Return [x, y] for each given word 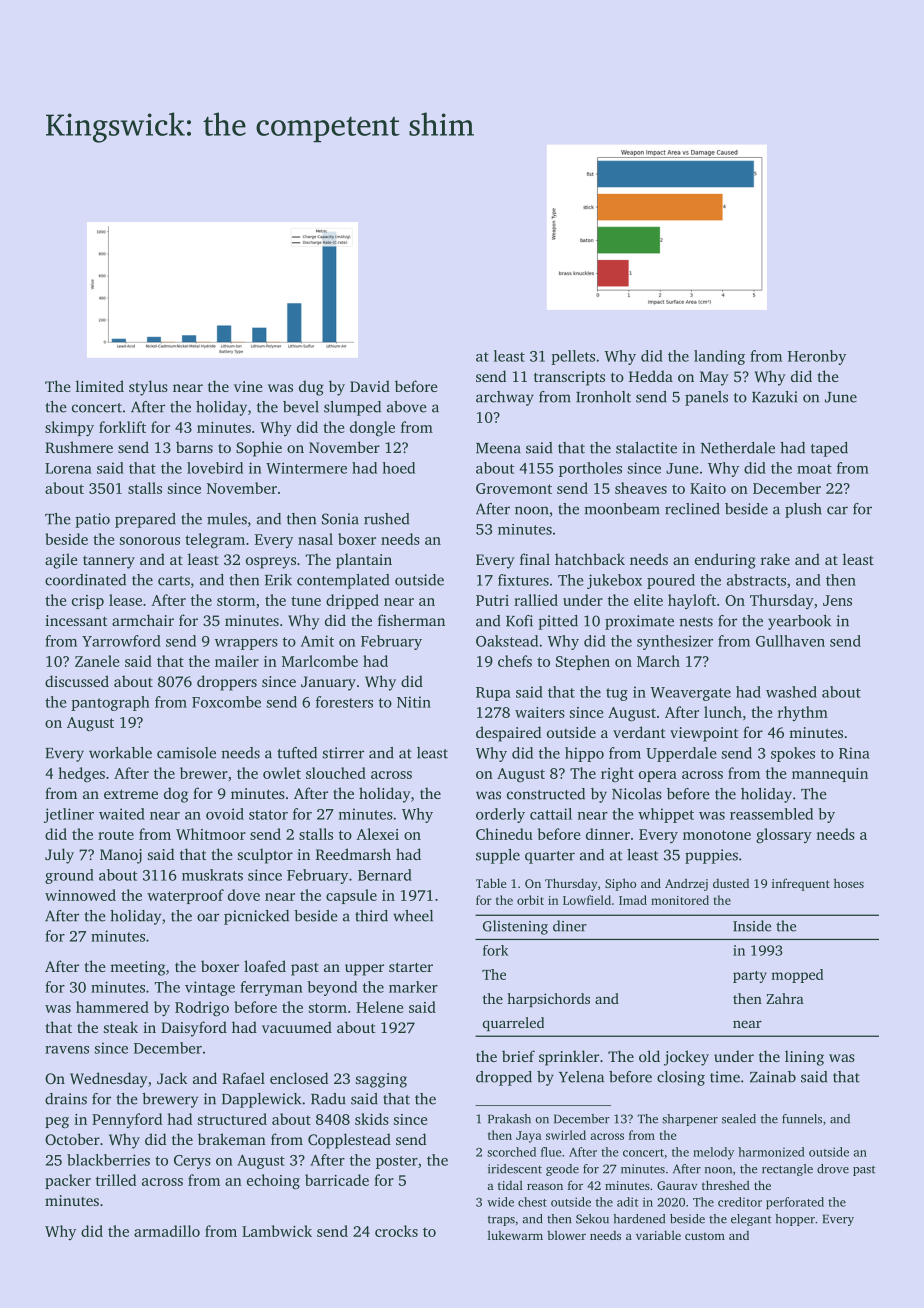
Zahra [785, 998]
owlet [282, 773]
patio [92, 520]
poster [397, 1162]
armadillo [167, 1231]
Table [491, 883]
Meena [498, 448]
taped [829, 449]
